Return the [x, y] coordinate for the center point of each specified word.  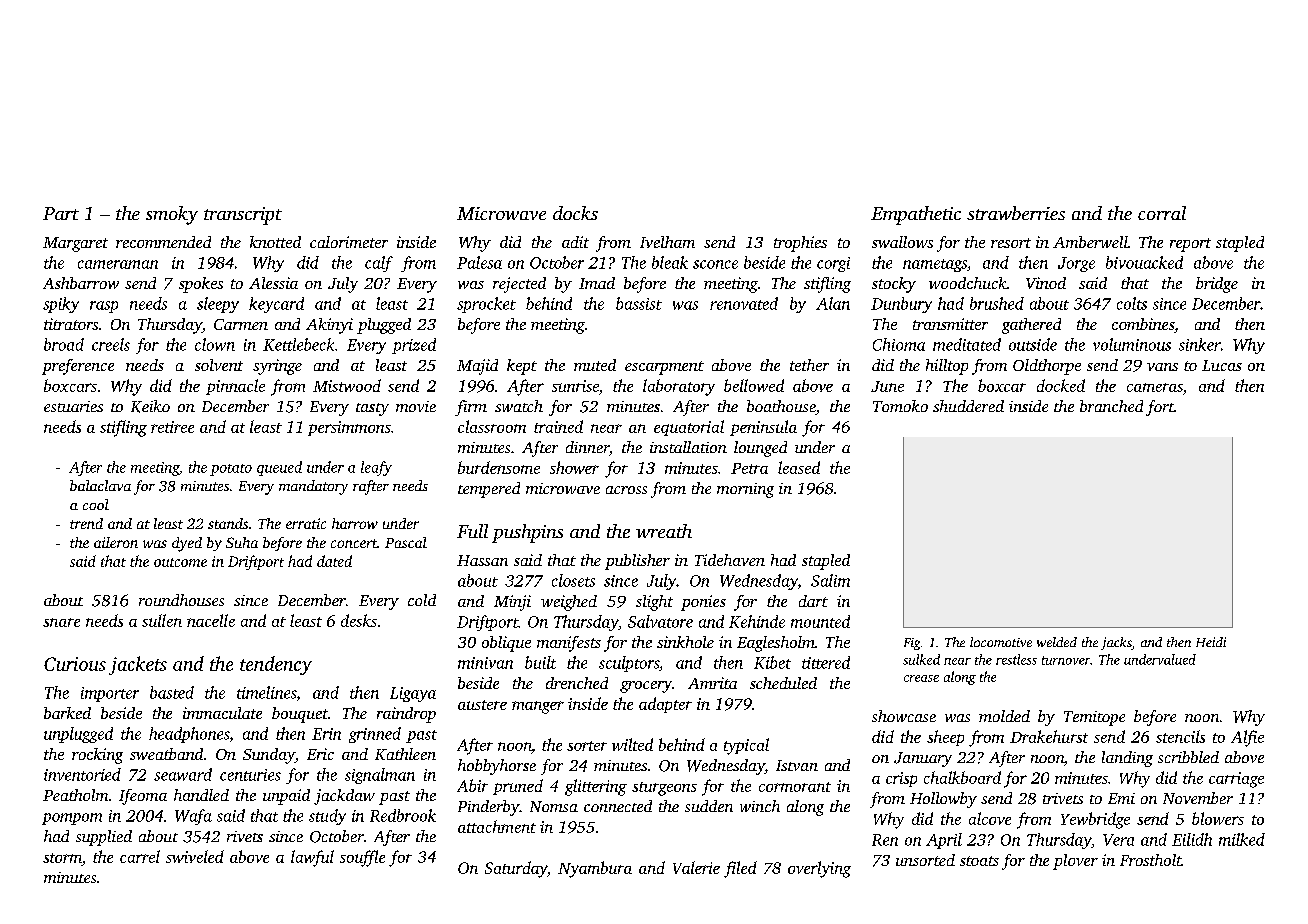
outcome [180, 562]
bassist [639, 303]
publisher [637, 562]
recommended [163, 242]
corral [1162, 213]
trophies [800, 244]
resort [1011, 243]
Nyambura [595, 869]
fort [1160, 408]
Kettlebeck [298, 344]
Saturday [516, 869]
